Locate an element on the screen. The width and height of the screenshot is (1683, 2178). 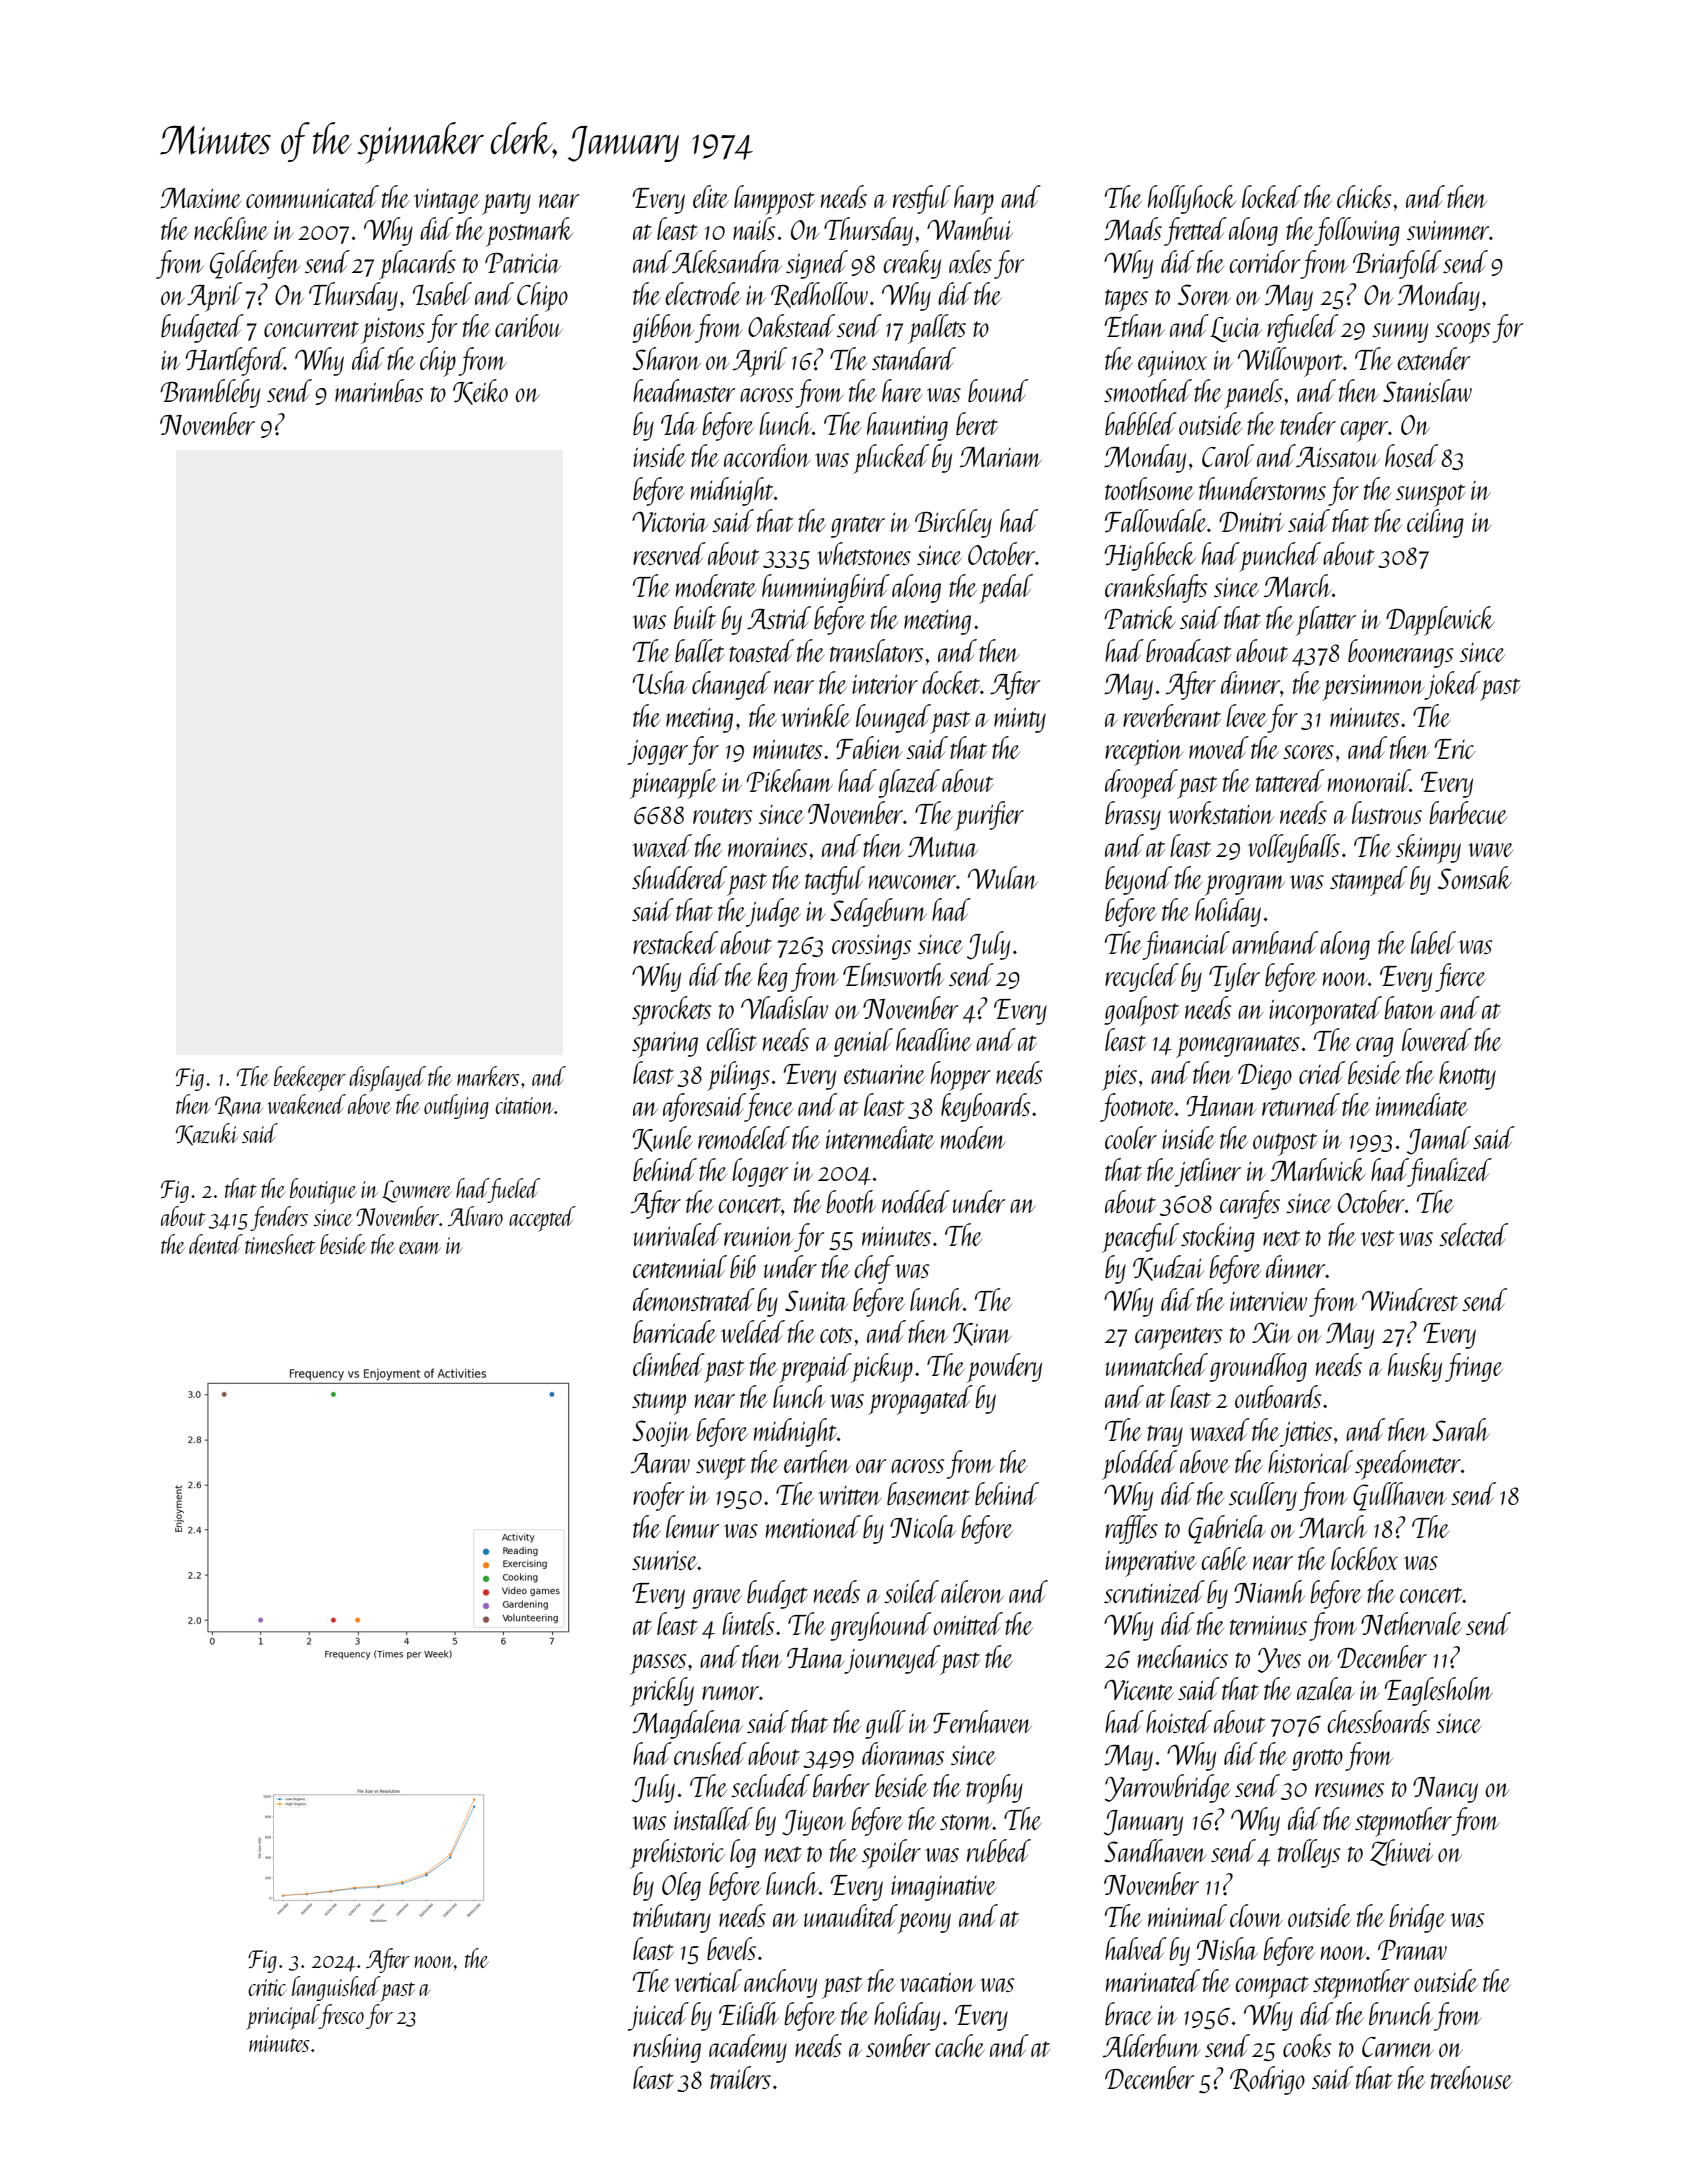
welded is located at coordinates (753, 1331).
